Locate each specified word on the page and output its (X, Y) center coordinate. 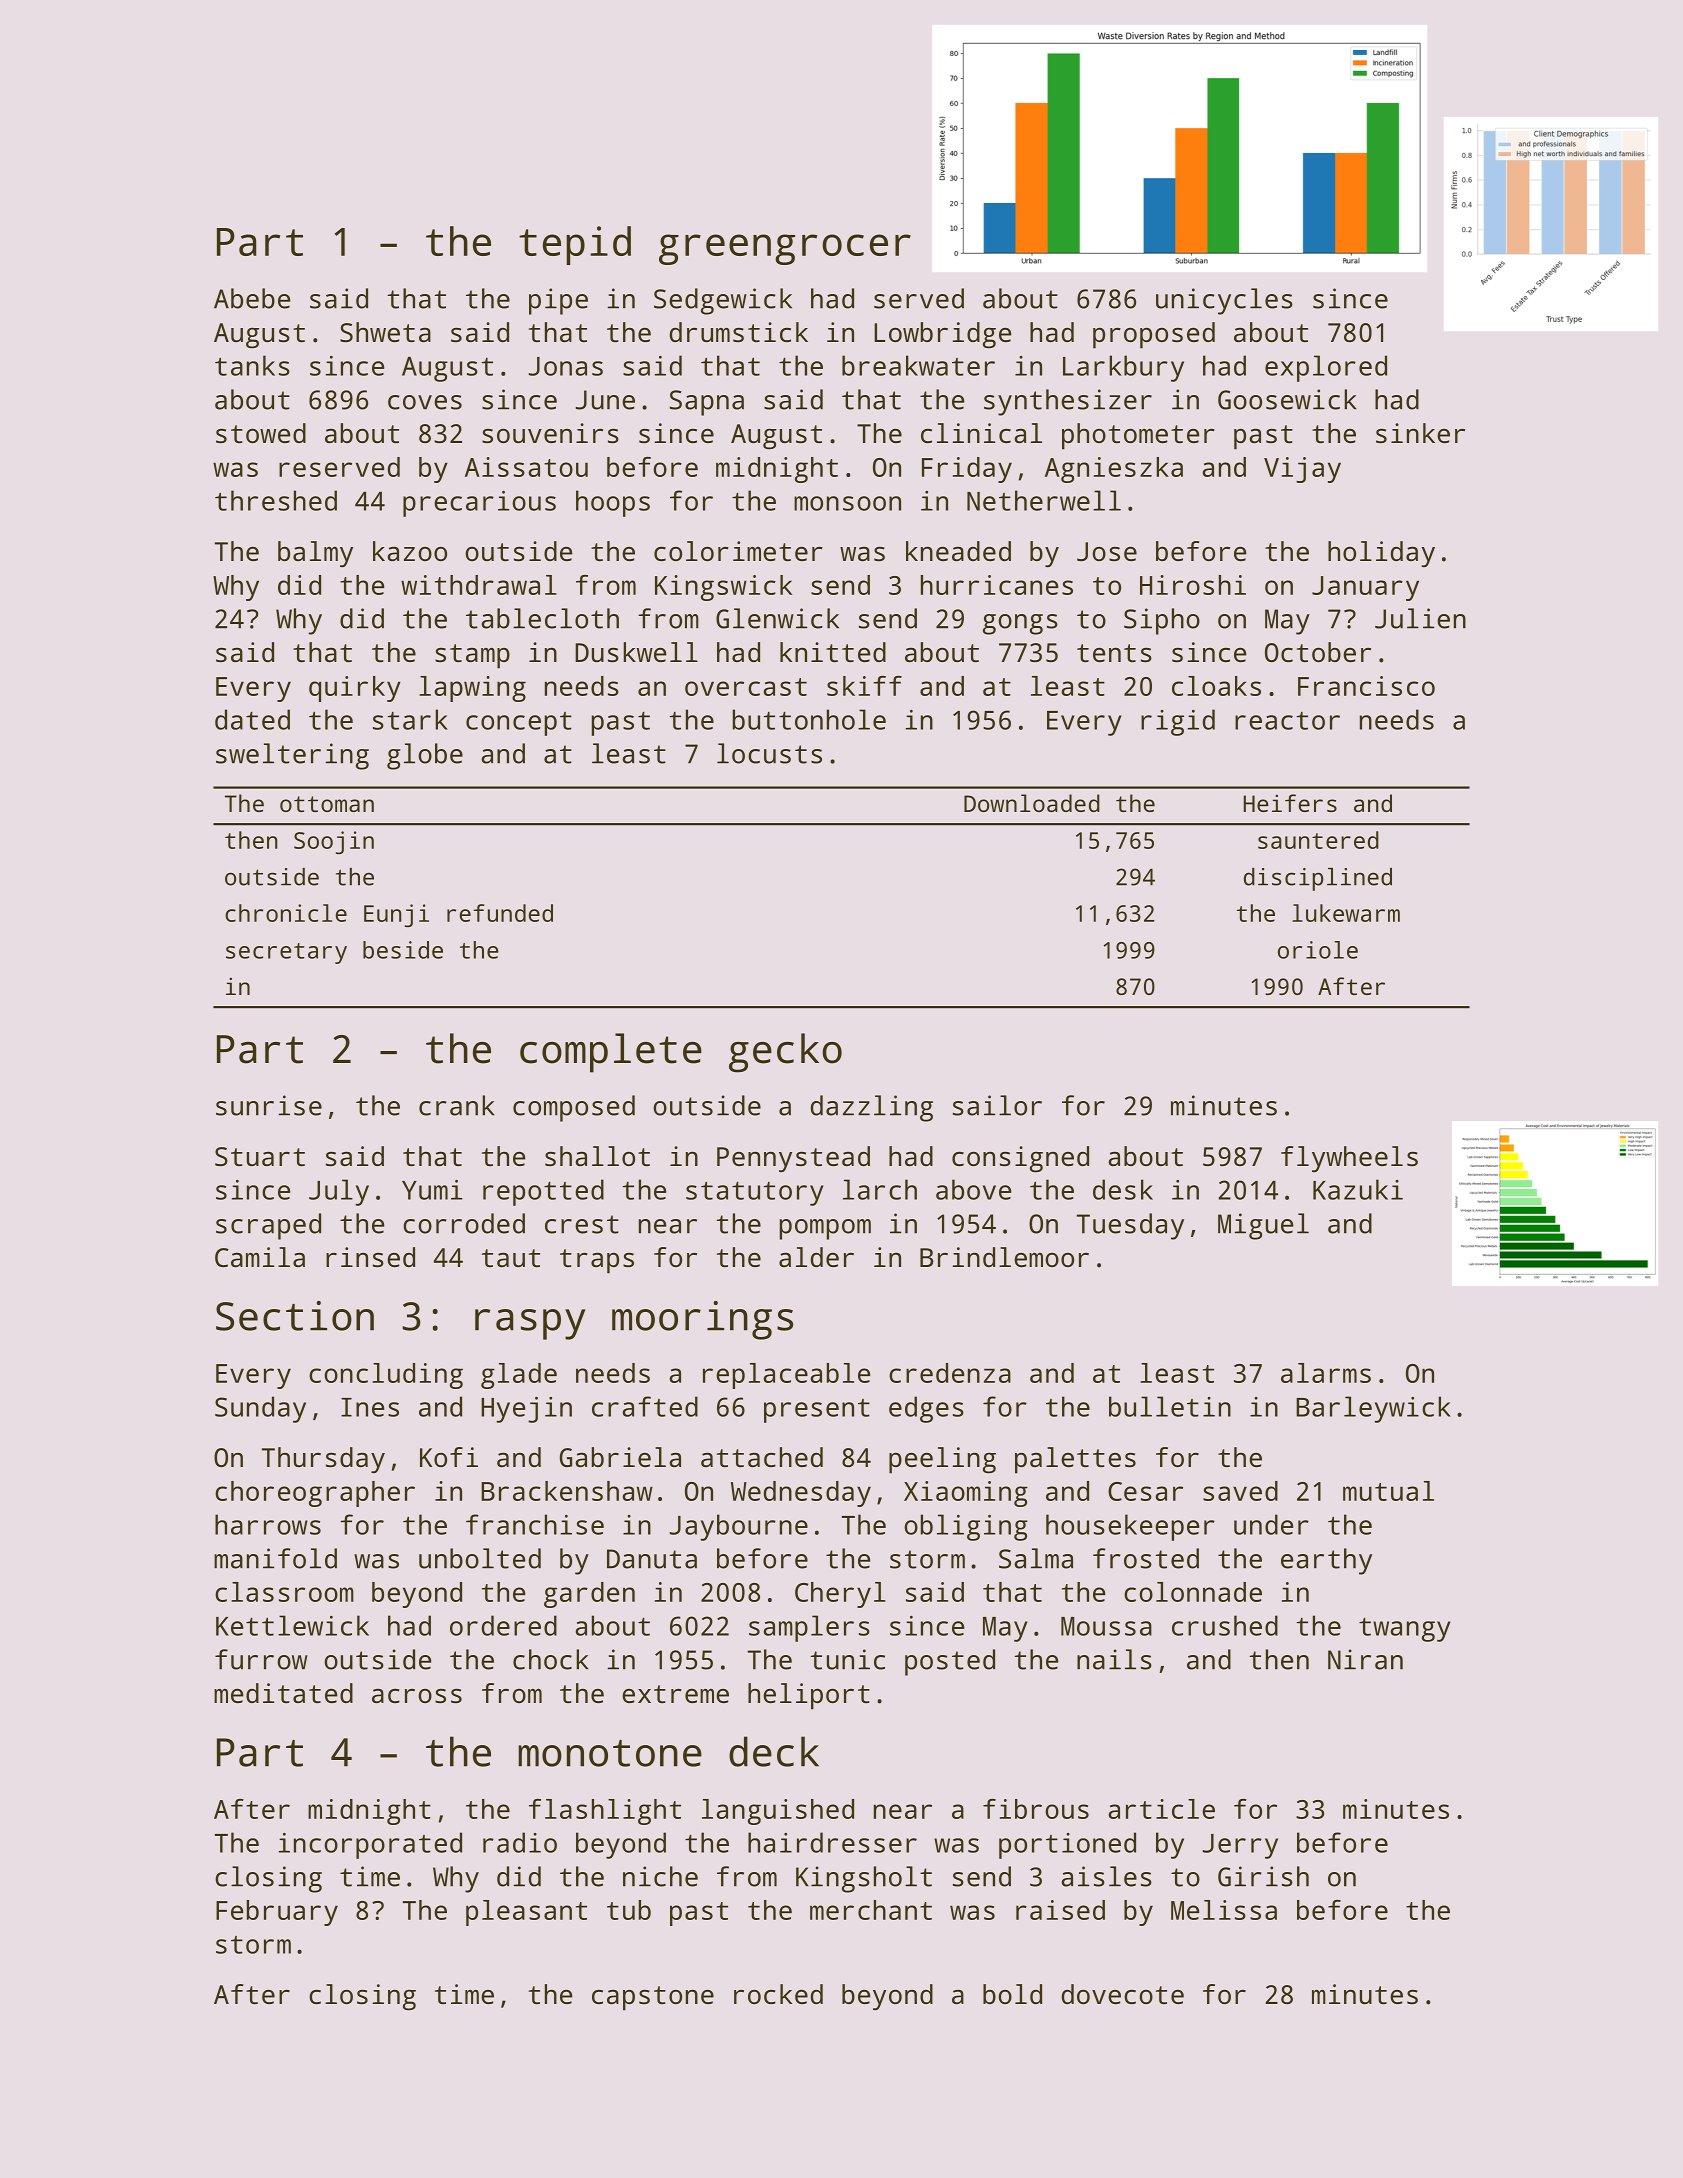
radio (520, 1842)
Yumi (432, 1190)
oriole (1318, 950)
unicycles (1224, 301)
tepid (575, 245)
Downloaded (1032, 803)
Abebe (252, 298)
